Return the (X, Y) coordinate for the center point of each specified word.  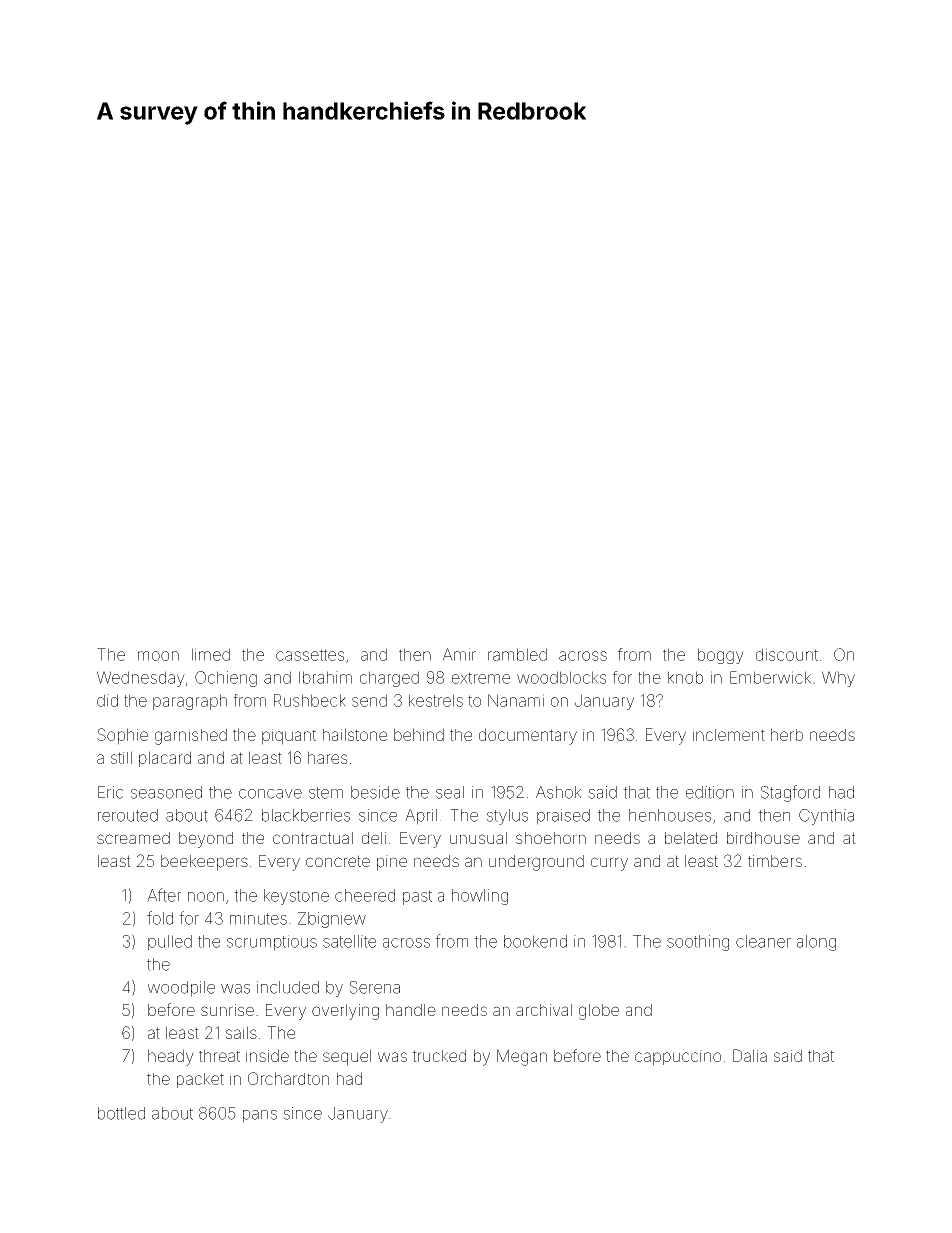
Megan (522, 1057)
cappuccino (678, 1058)
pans (260, 1116)
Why (838, 679)
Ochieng (226, 679)
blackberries (306, 815)
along (816, 943)
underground (536, 863)
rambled (517, 654)
